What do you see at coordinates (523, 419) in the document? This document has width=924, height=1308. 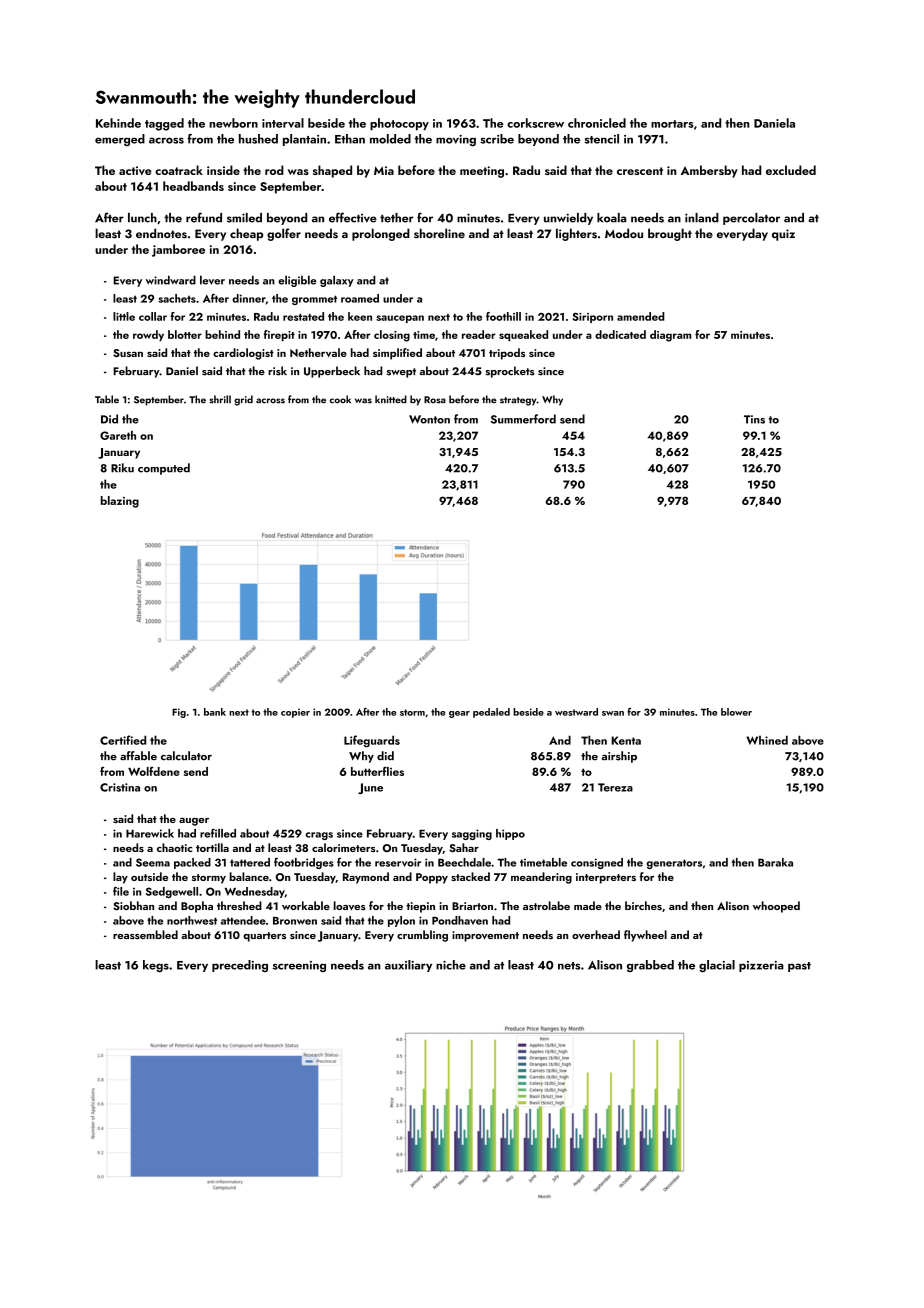 I see `Summerford` at bounding box center [523, 419].
